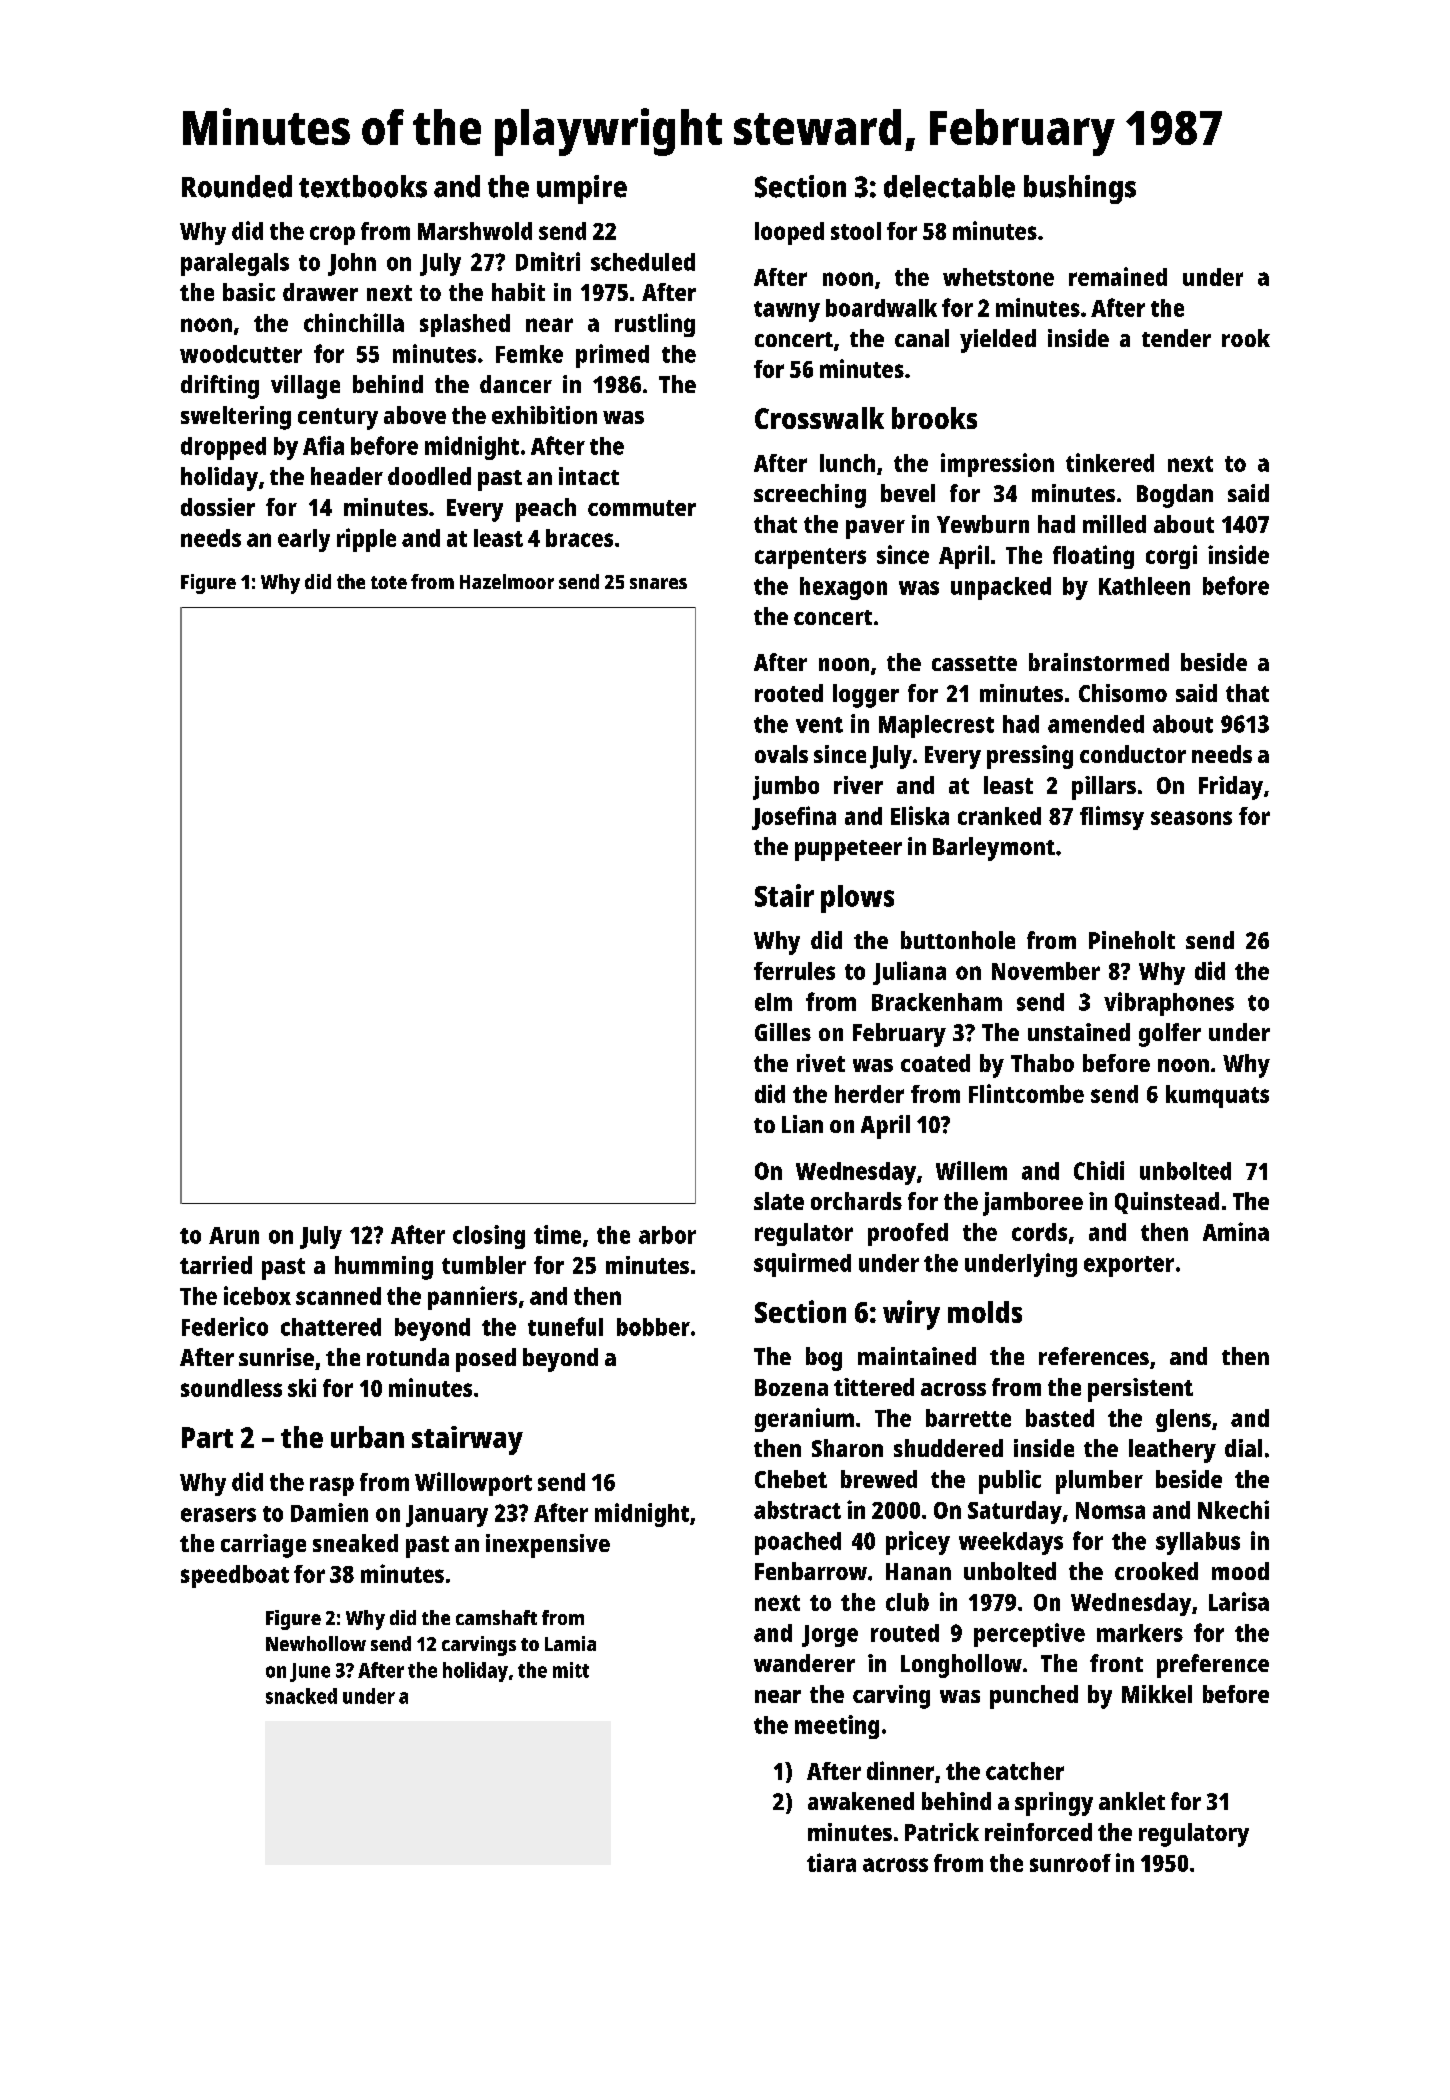 The height and width of the image is (2100, 1450). What do you see at coordinates (507, 581) in the image?
I see `Hazelmoor` at bounding box center [507, 581].
